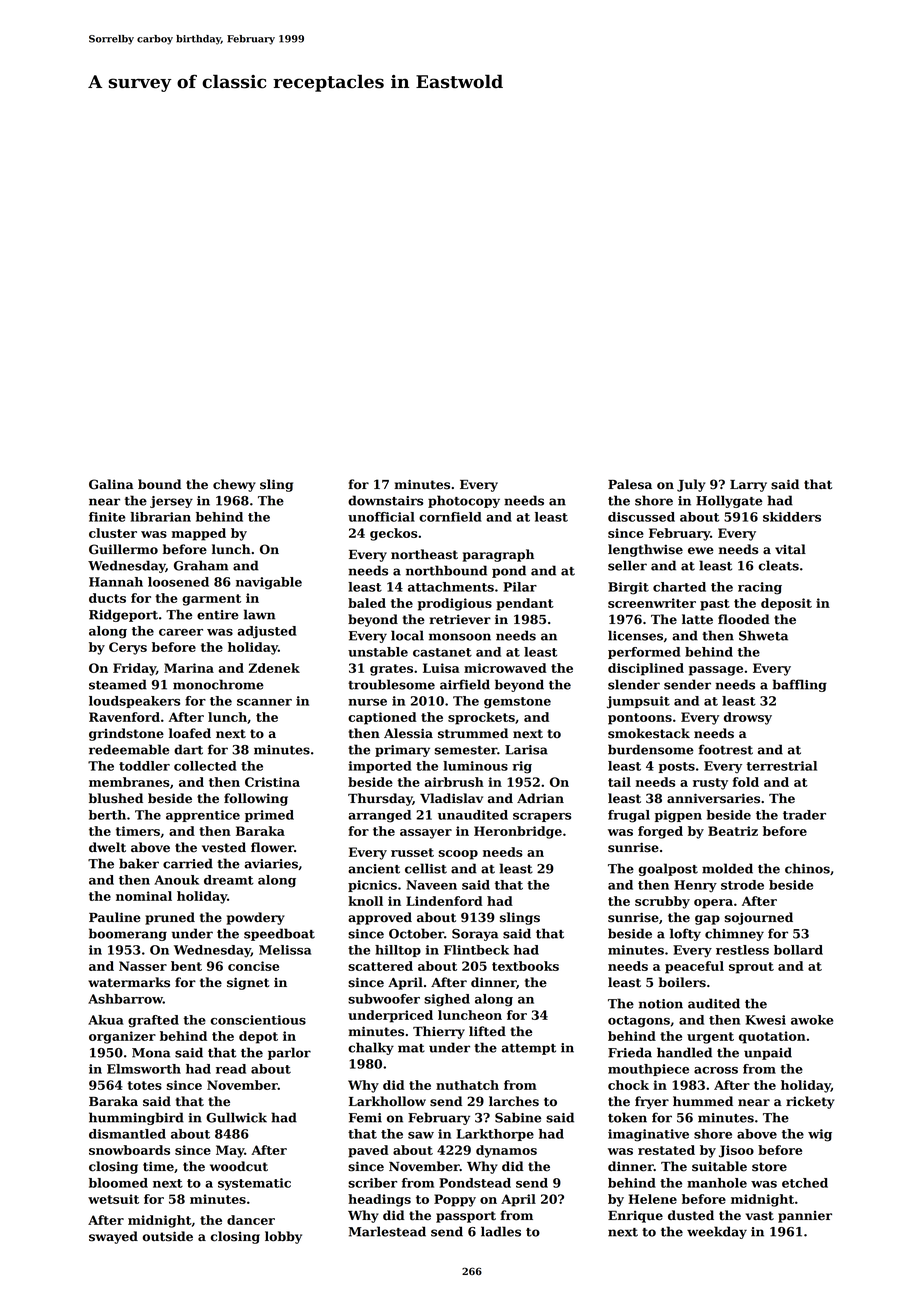 This screenshot has width=924, height=1308. What do you see at coordinates (540, 798) in the screenshot?
I see `Adrian` at bounding box center [540, 798].
